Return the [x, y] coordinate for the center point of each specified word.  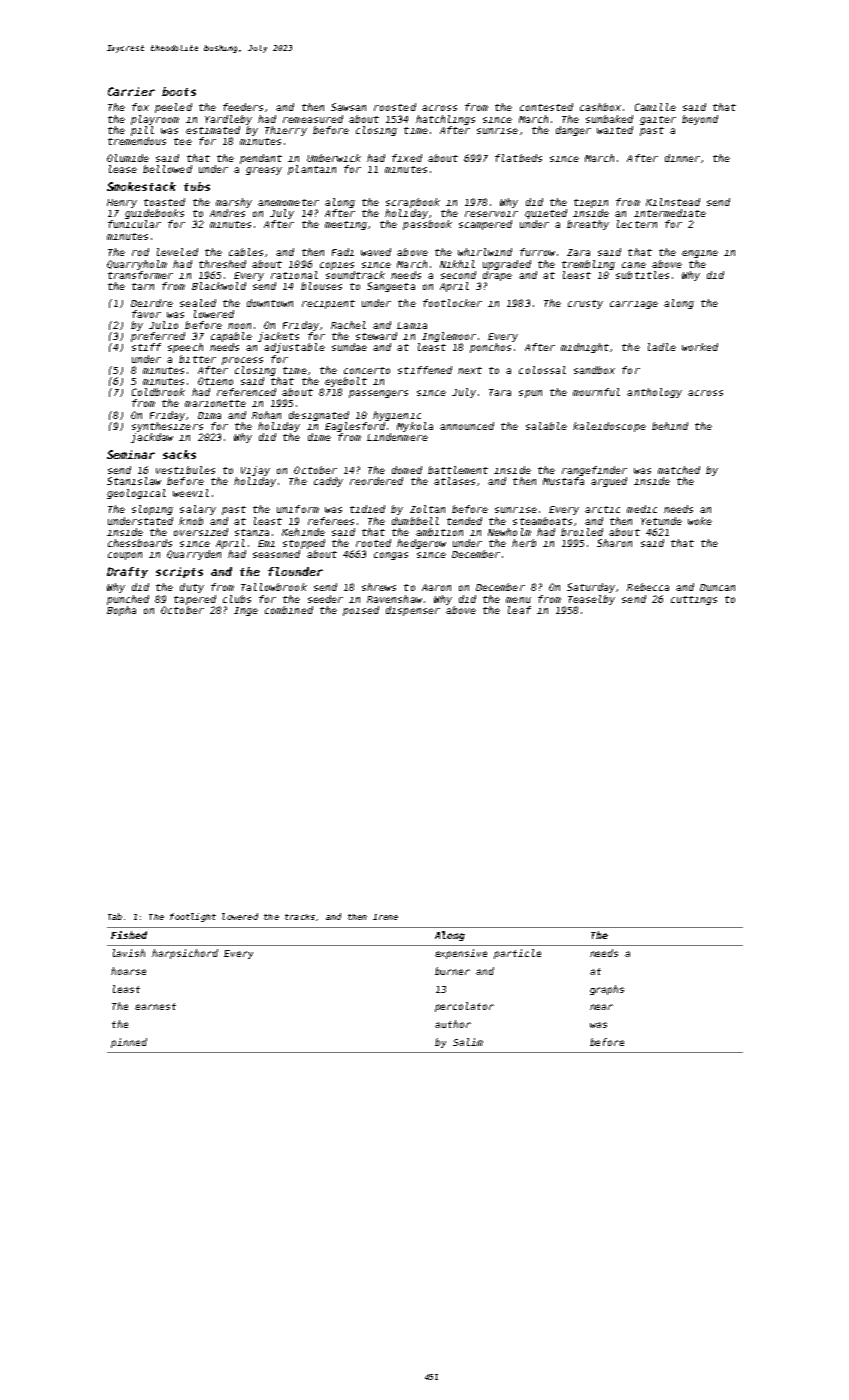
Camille [655, 107]
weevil [191, 493]
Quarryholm [137, 265]
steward [376, 336]
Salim [468, 1042]
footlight [193, 917]
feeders [243, 107]
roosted [395, 107]
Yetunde [661, 521]
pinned [129, 1043]
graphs [607, 990]
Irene [385, 917]
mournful [596, 392]
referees [331, 521]
